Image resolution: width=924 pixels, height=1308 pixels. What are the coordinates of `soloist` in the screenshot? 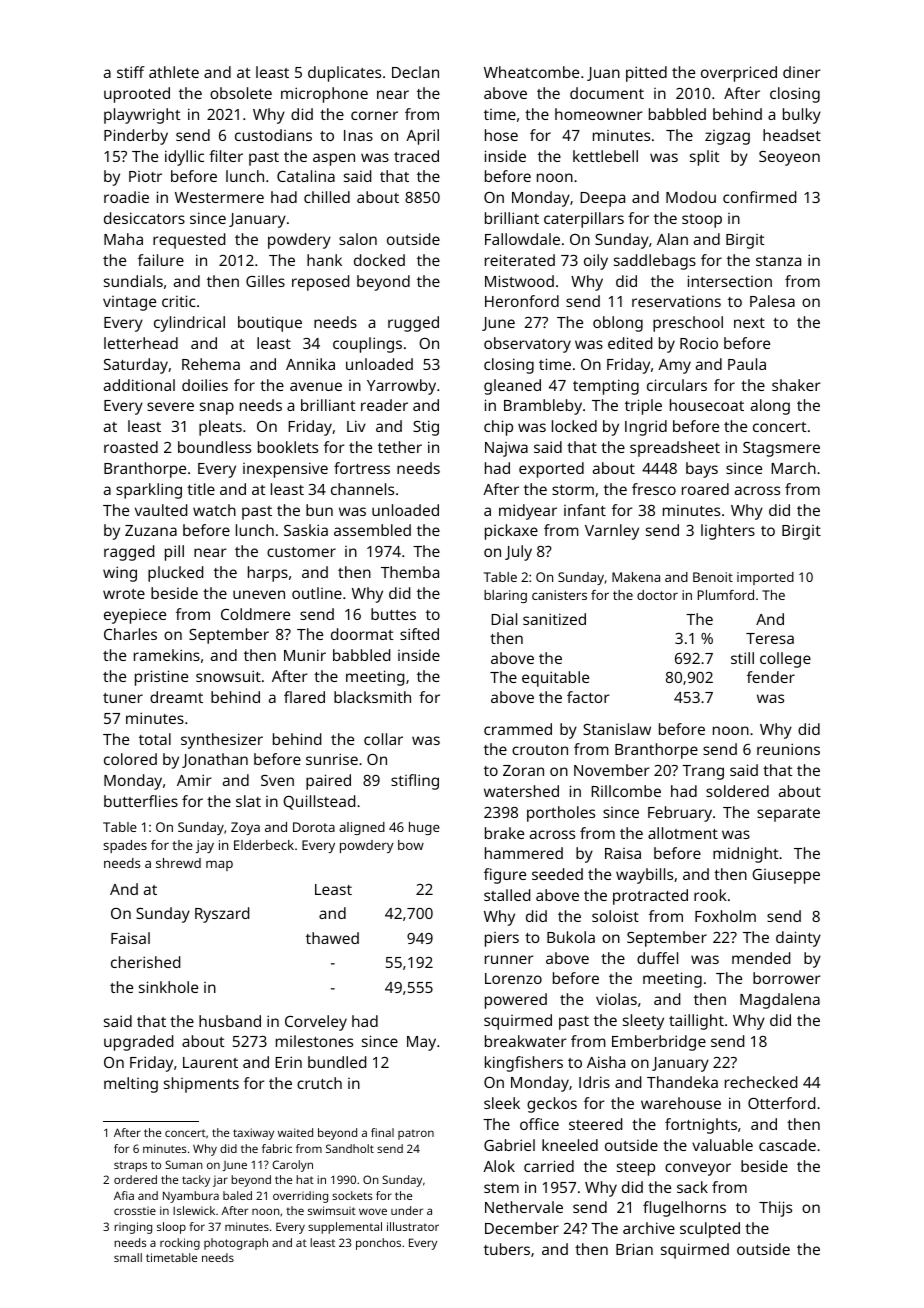 It's located at (615, 916).
